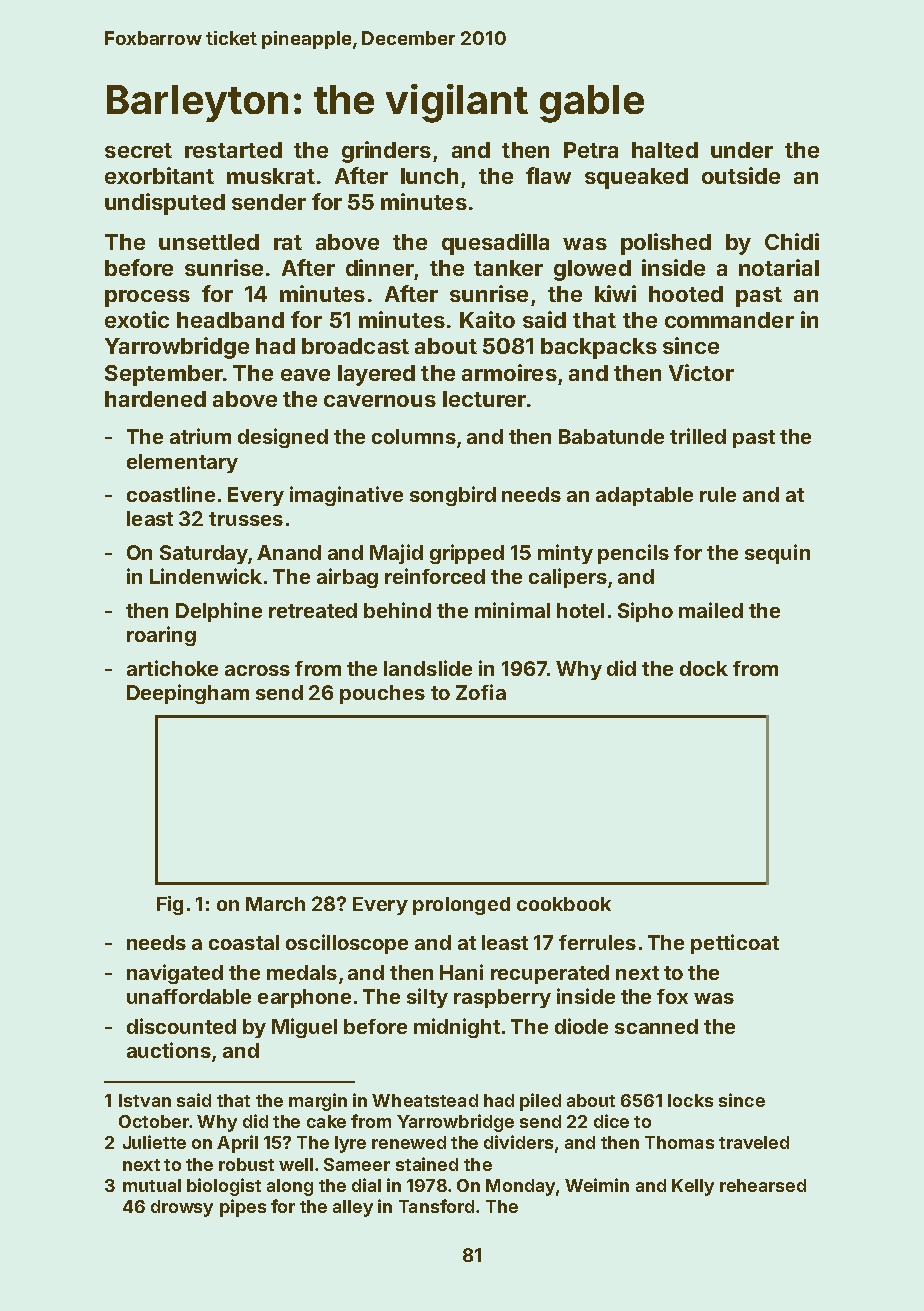  What do you see at coordinates (792, 241) in the page?
I see `Chidi` at bounding box center [792, 241].
